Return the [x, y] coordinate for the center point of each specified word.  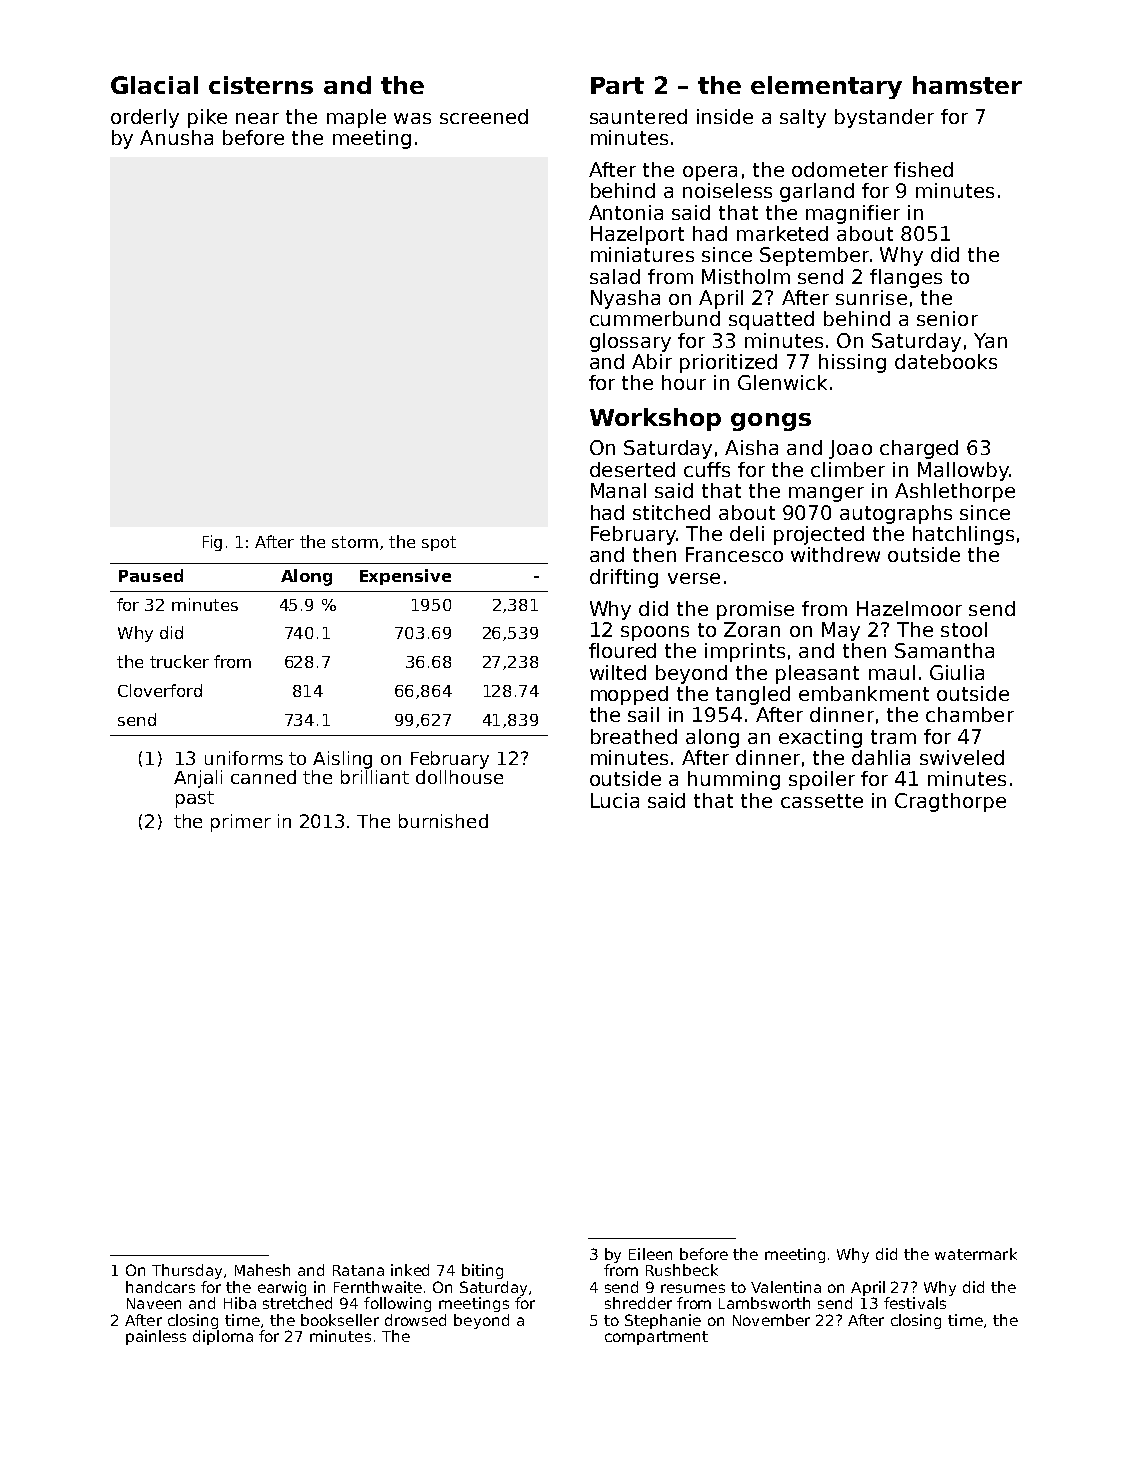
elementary [826, 87]
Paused [151, 575]
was [412, 118]
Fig [212, 543]
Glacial [154, 85]
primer [241, 823]
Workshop [655, 419]
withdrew [835, 554]
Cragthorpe [950, 802]
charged [919, 449]
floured [622, 650]
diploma [223, 1337]
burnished [443, 821]
